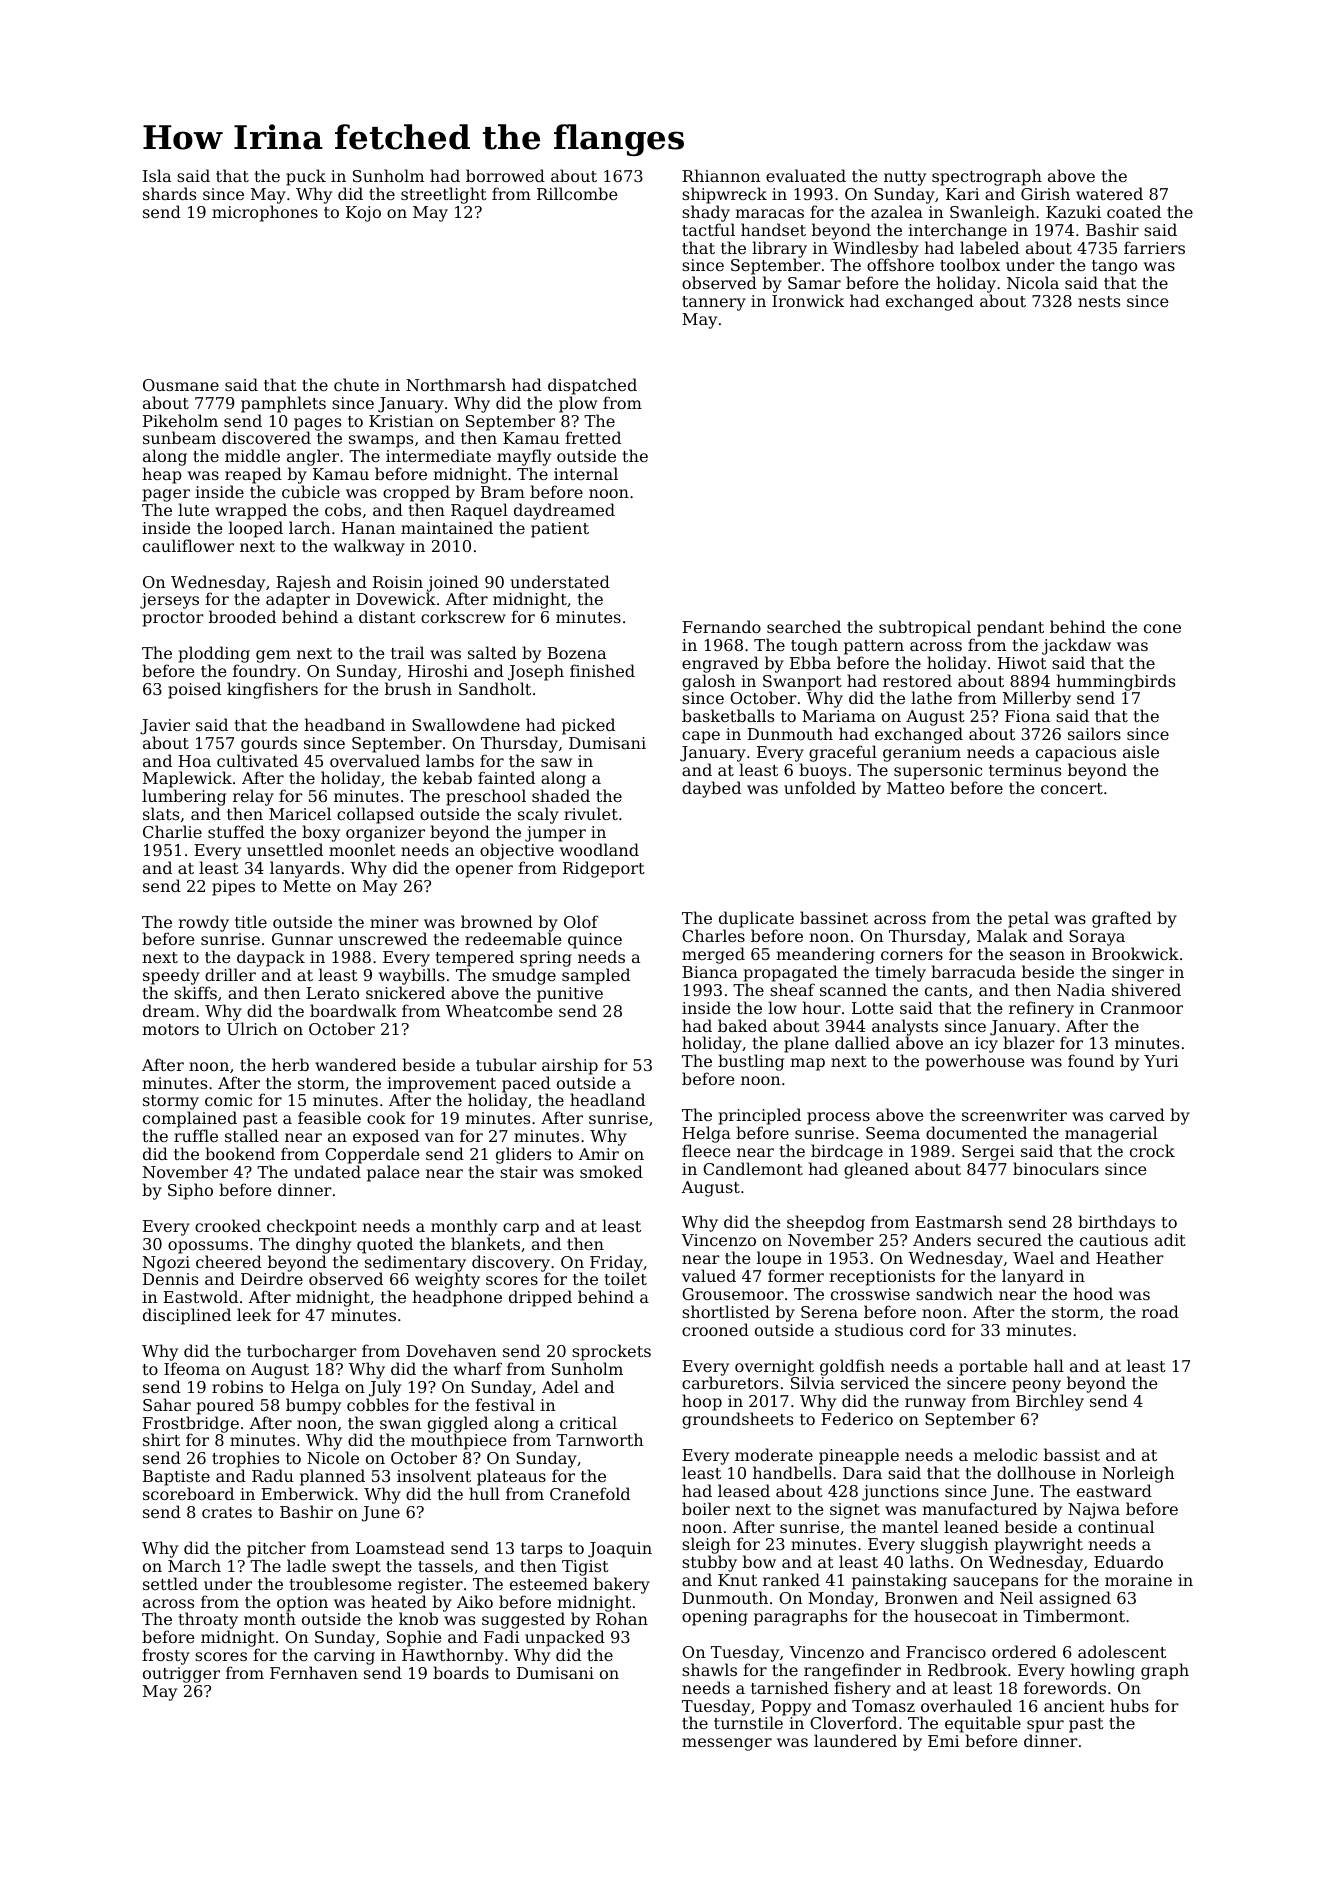  Describe the element at coordinates (1029, 1043) in the screenshot. I see `blazer` at that location.
